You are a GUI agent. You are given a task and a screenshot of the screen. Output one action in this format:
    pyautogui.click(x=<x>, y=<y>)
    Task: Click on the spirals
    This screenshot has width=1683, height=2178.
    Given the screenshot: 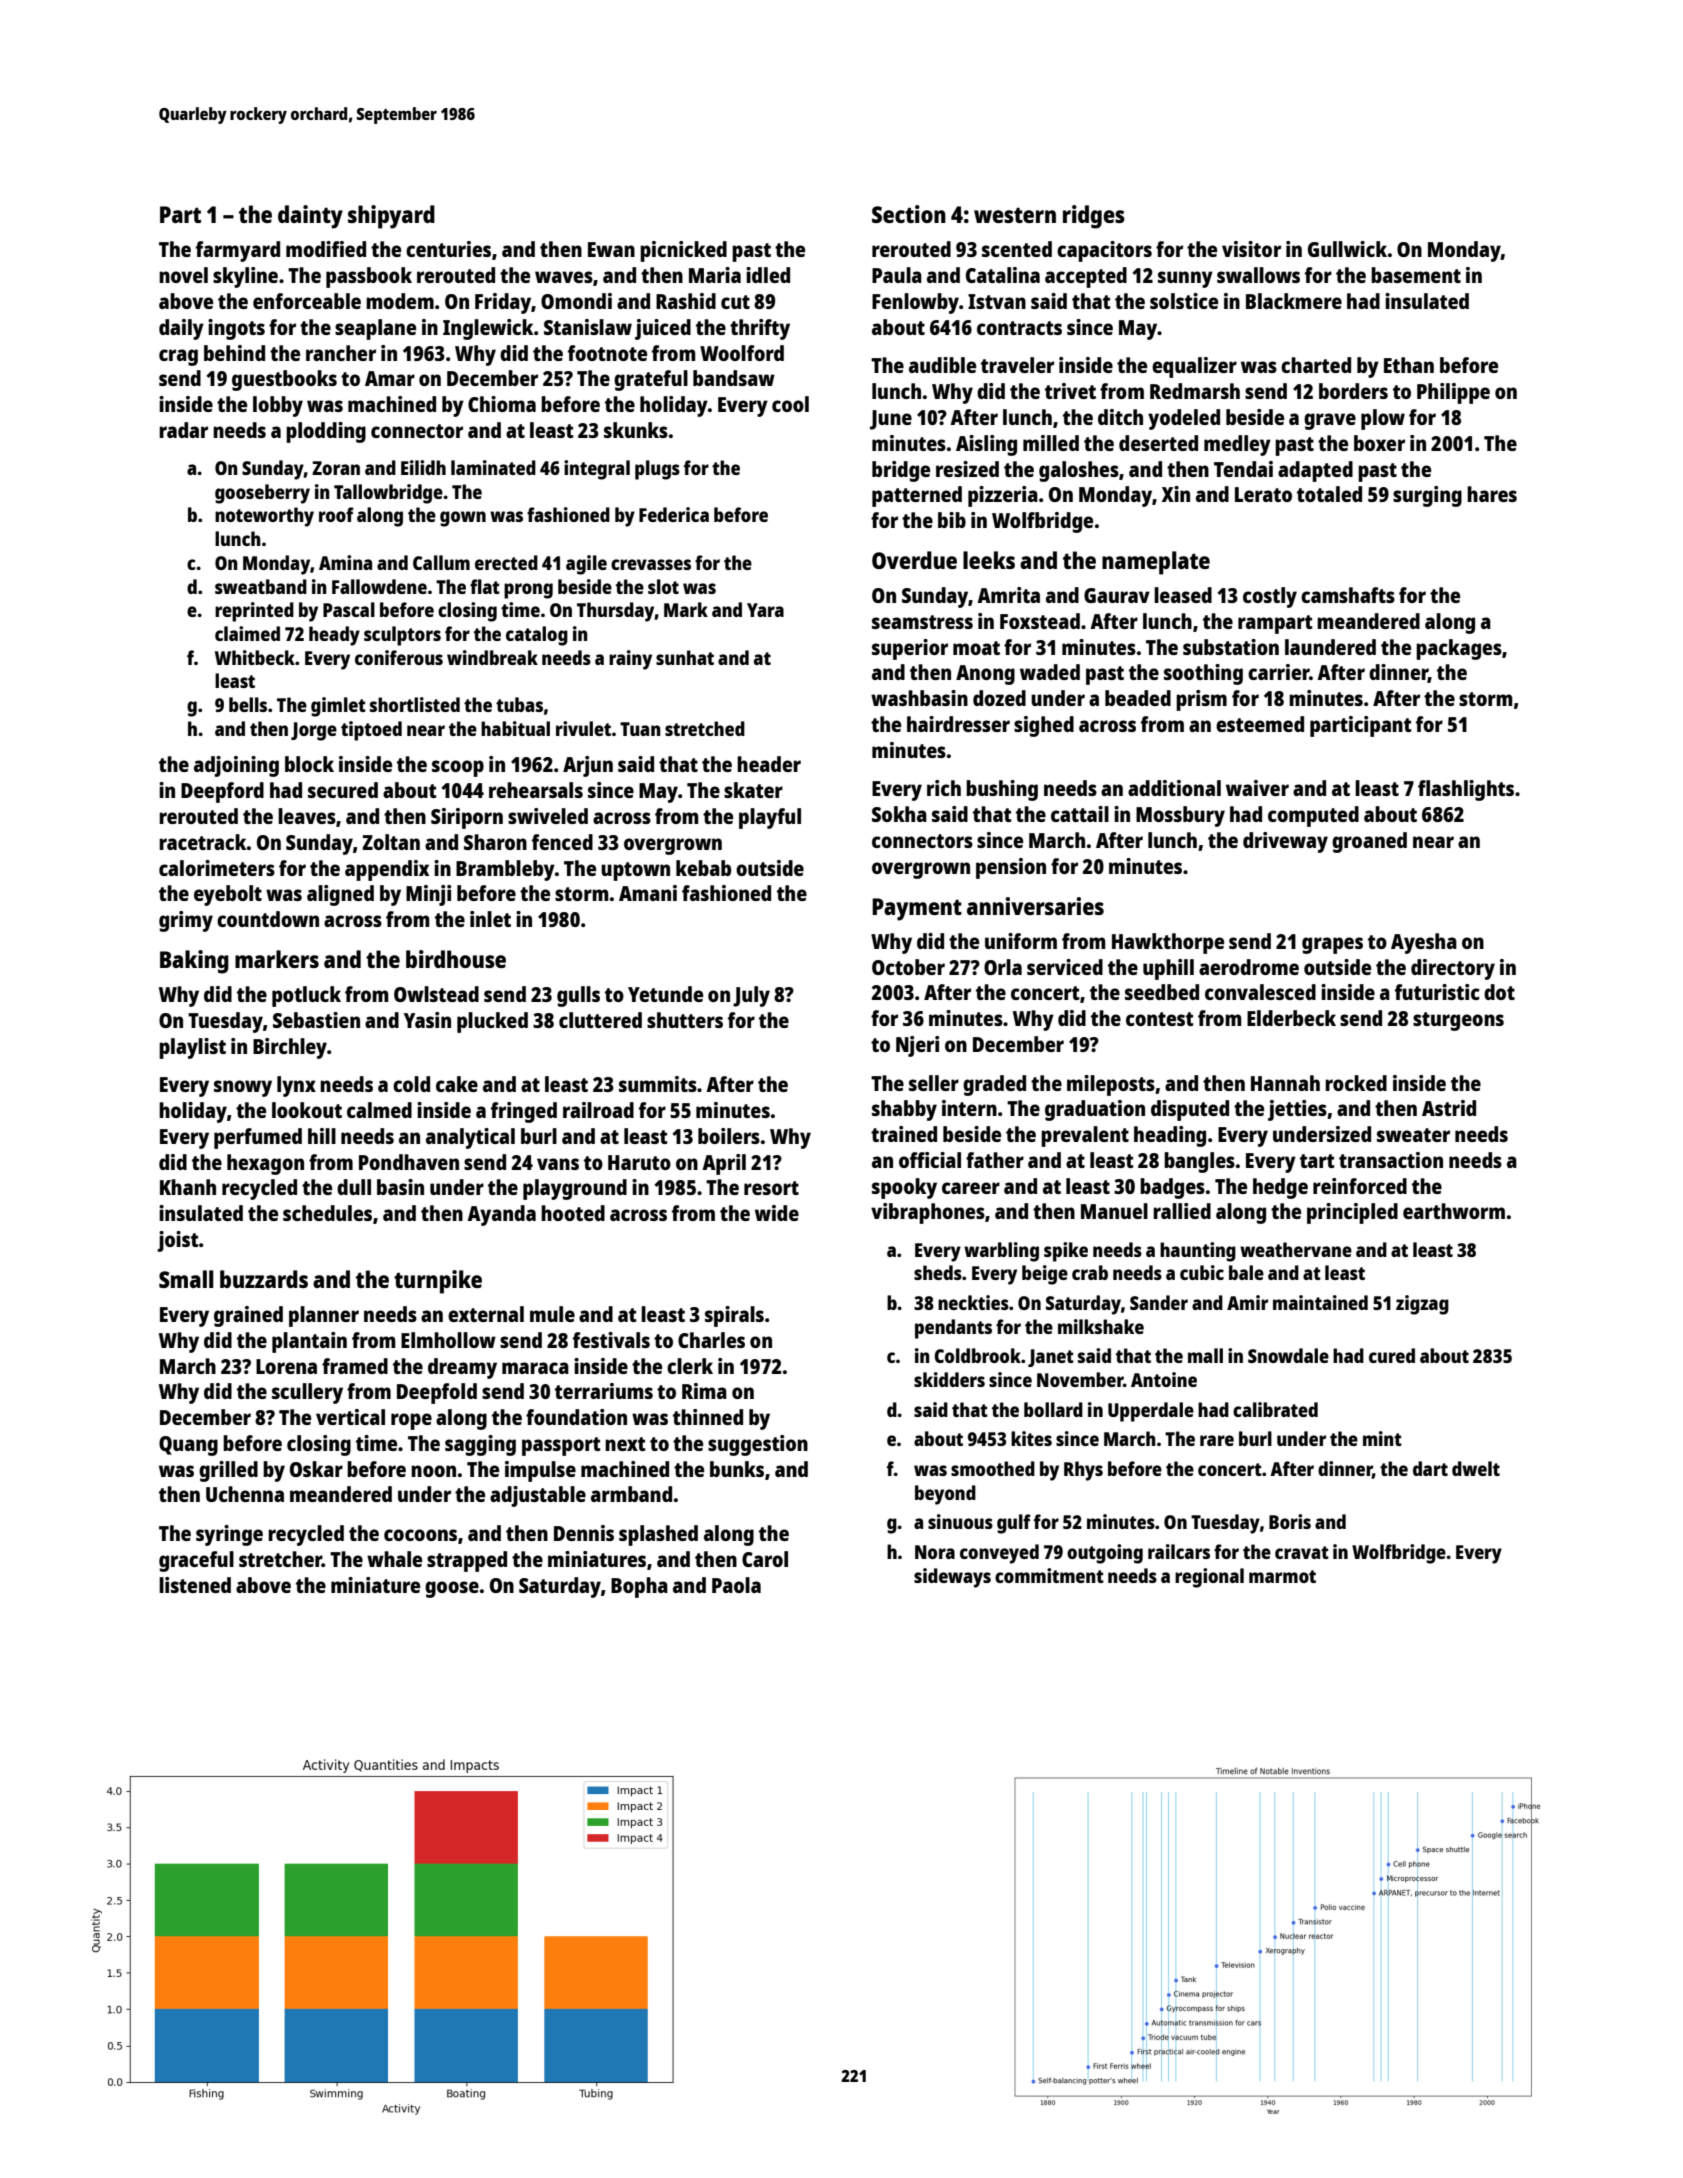 What is the action you would take?
    pyautogui.click(x=734, y=1316)
